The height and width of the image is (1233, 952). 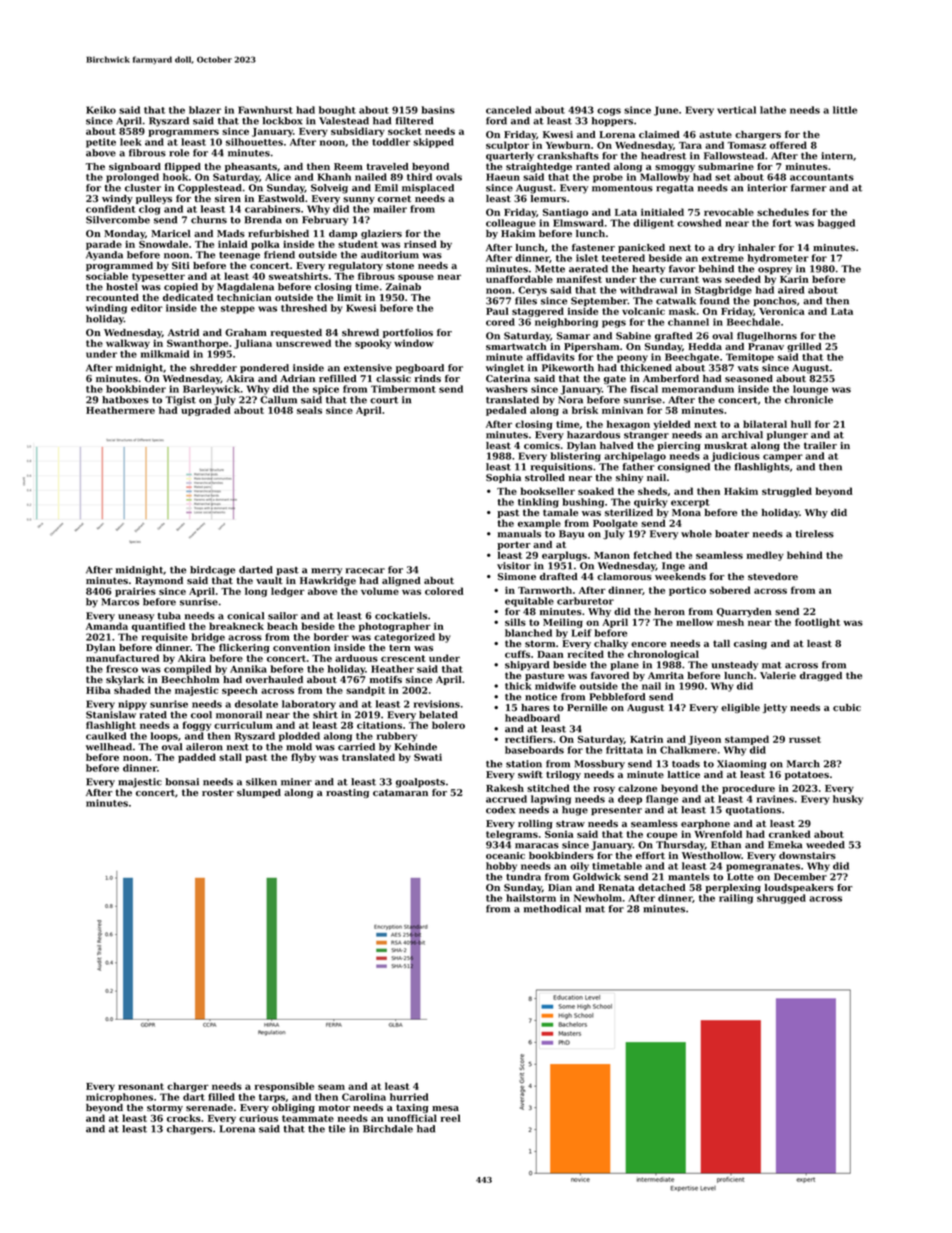 I want to click on extensive, so click(x=368, y=368).
